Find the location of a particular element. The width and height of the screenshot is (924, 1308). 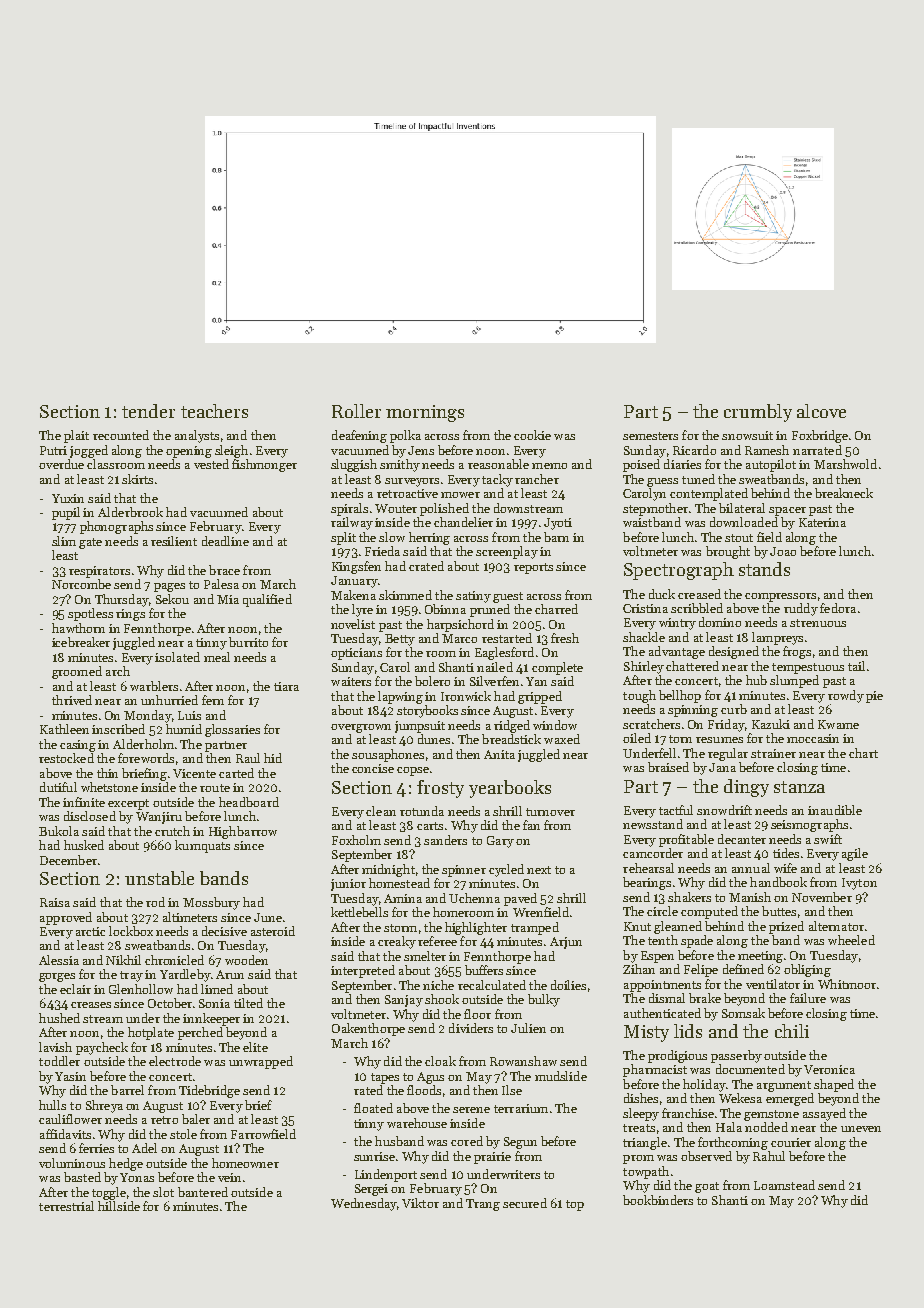

isolated is located at coordinates (177, 657).
